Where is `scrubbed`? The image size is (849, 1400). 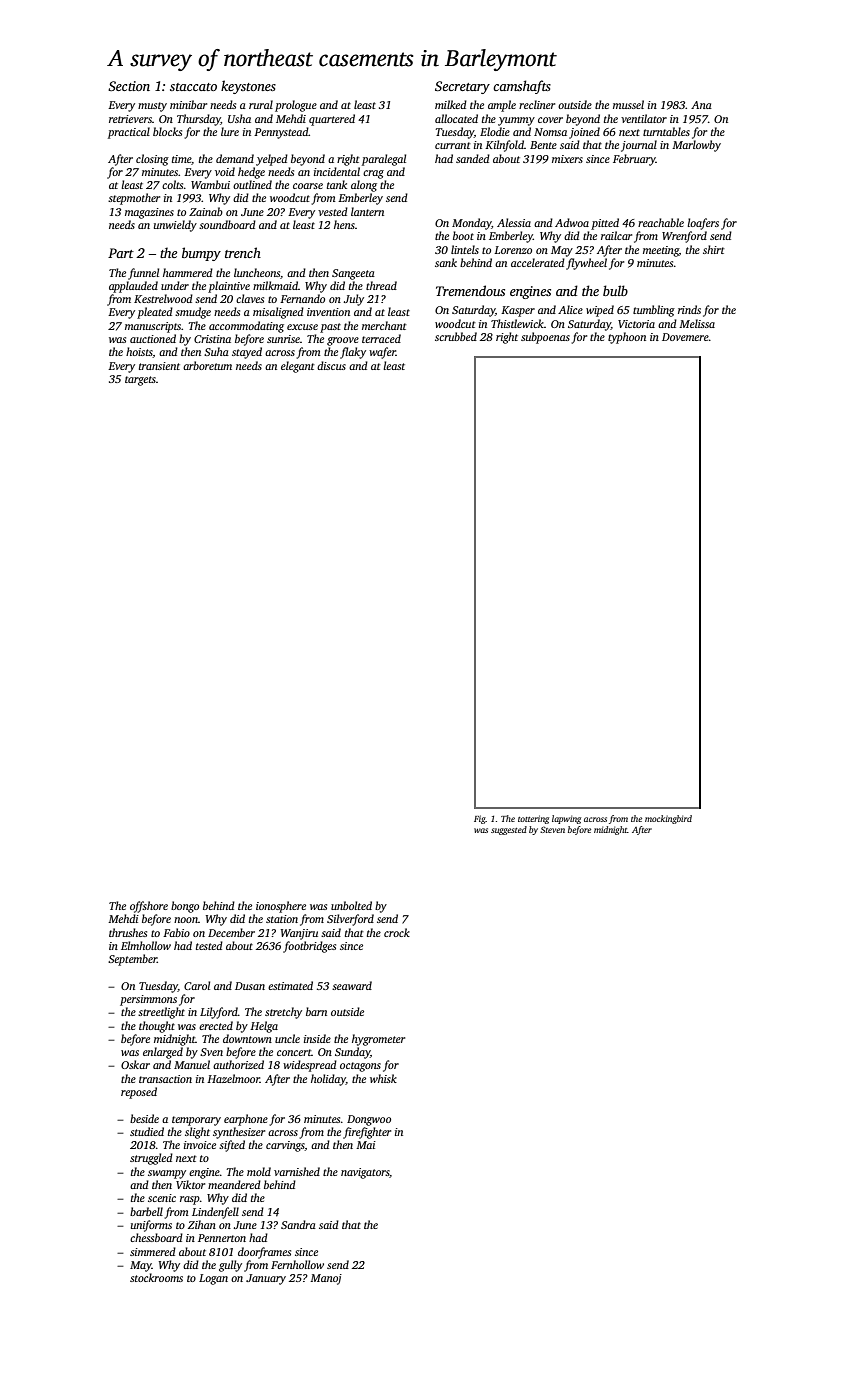 scrubbed is located at coordinates (456, 336).
